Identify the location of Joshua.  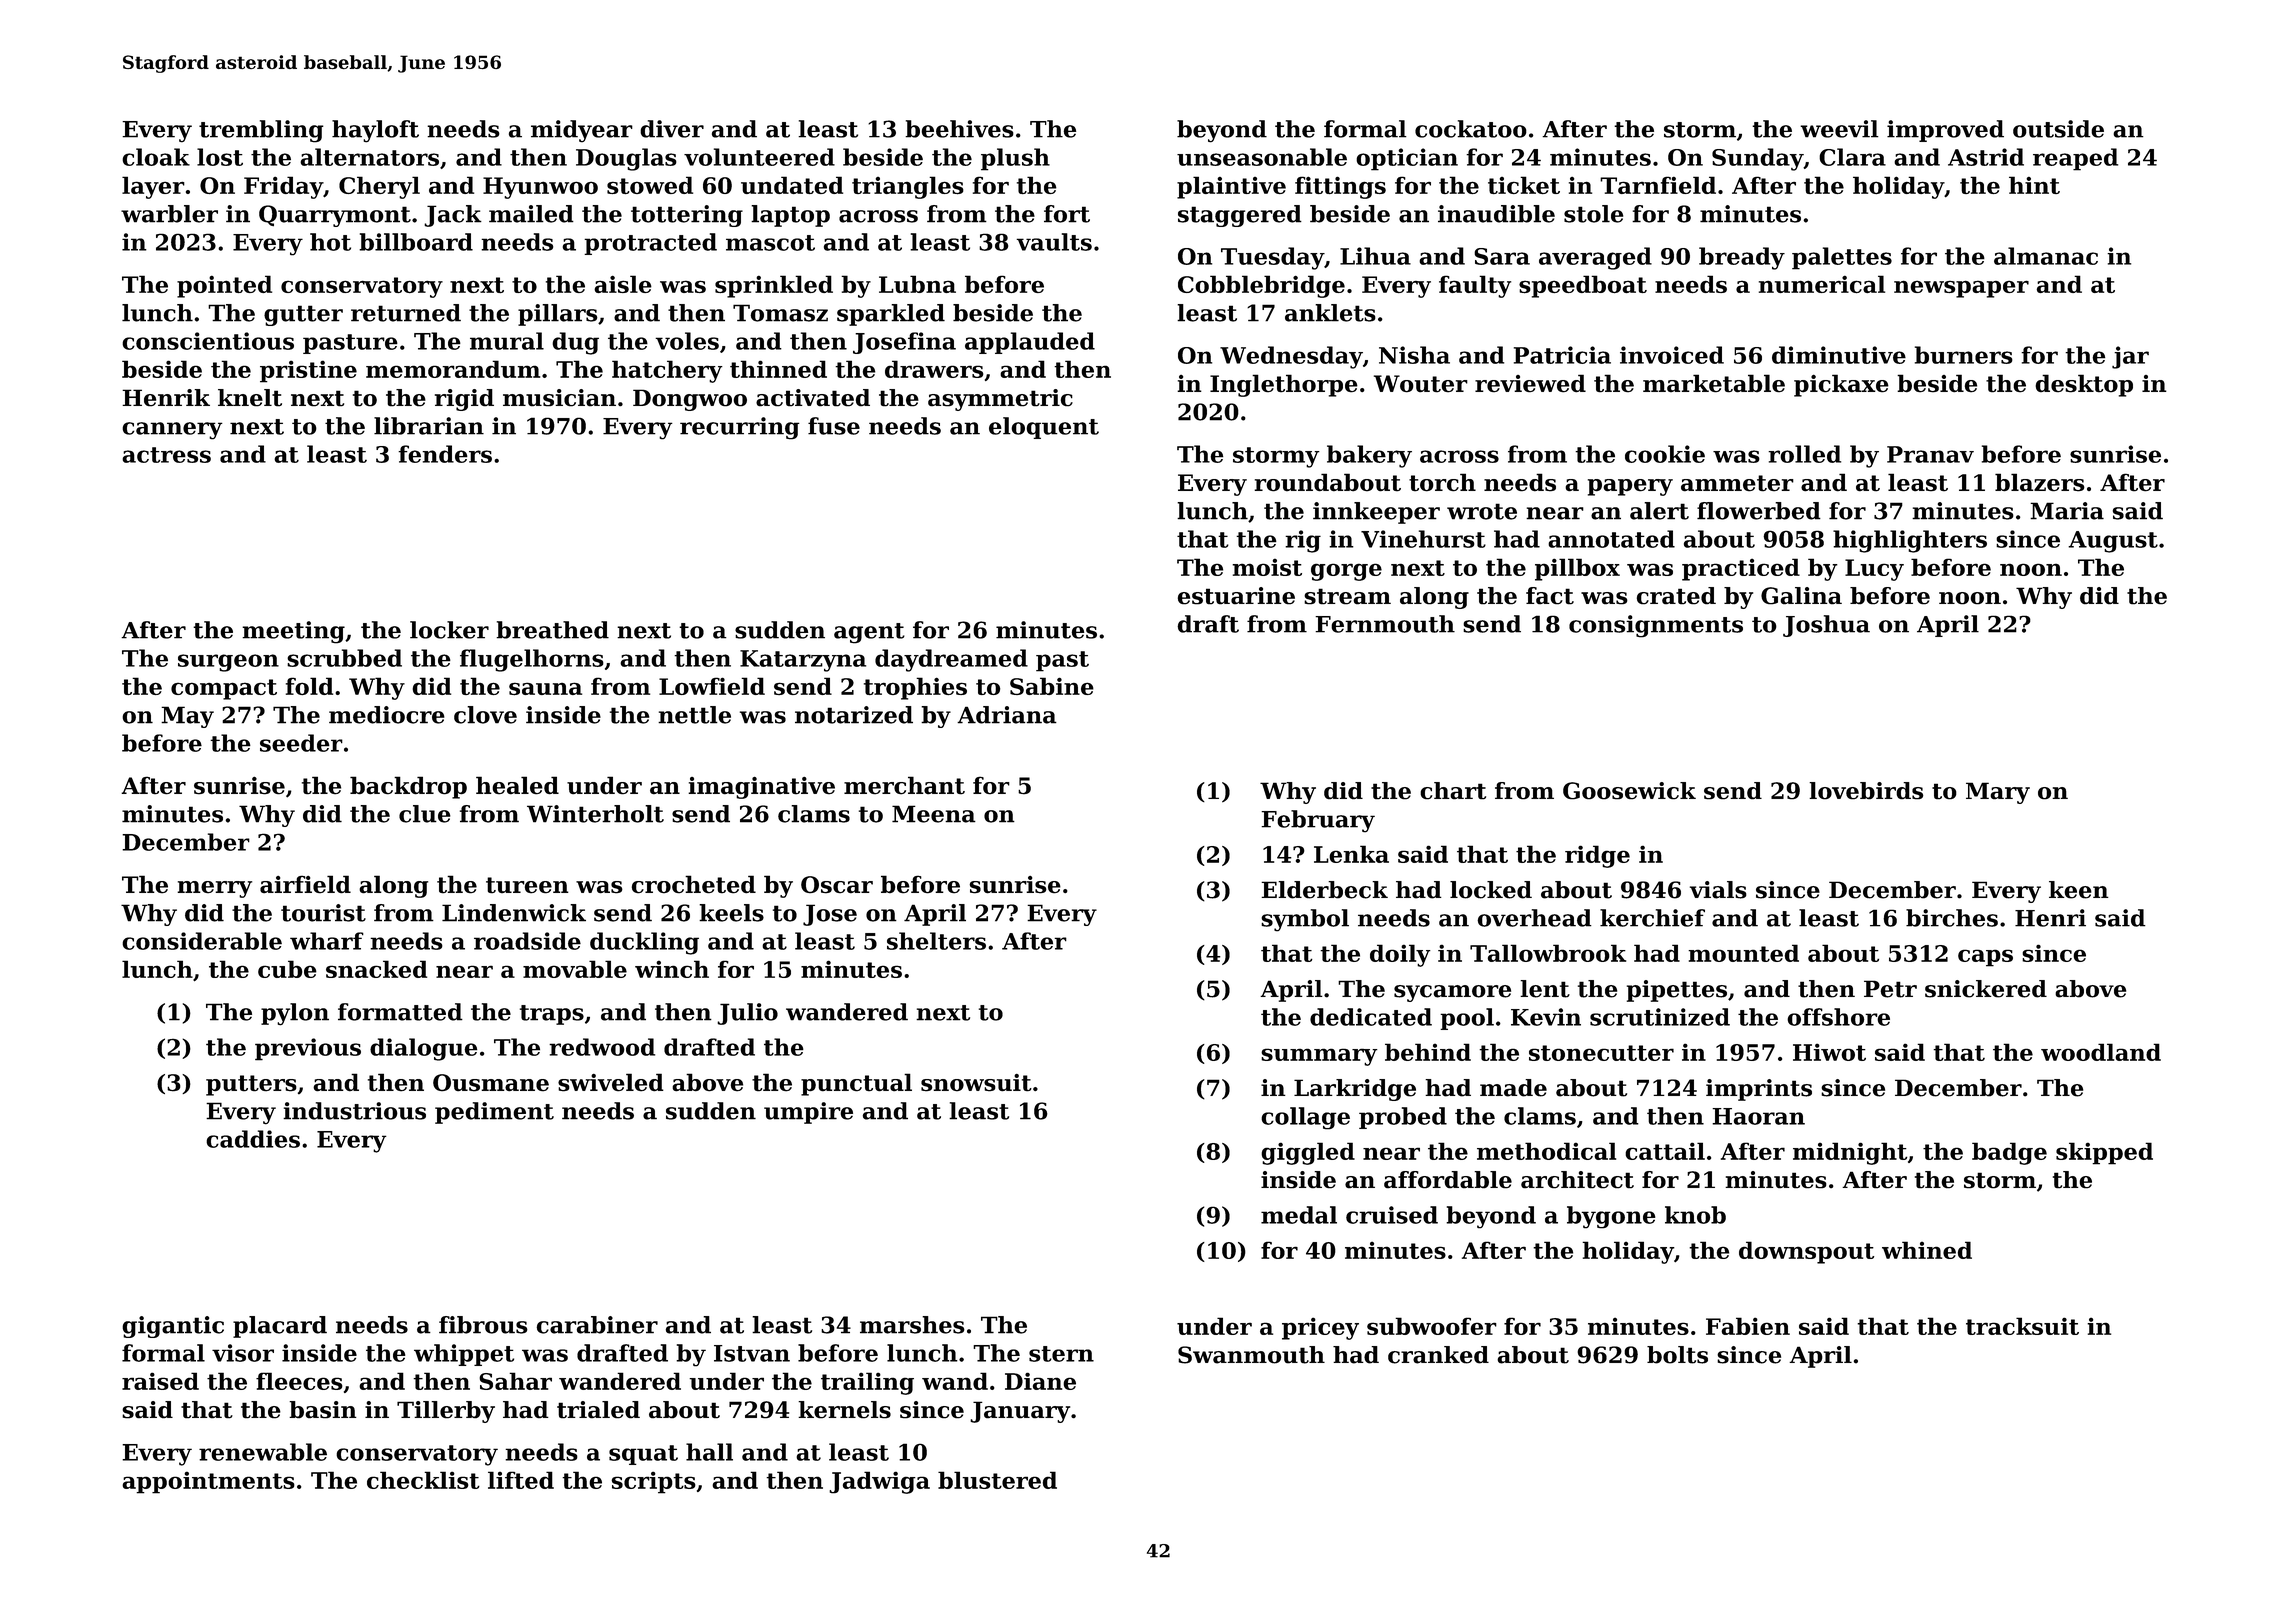
(1826, 626).
